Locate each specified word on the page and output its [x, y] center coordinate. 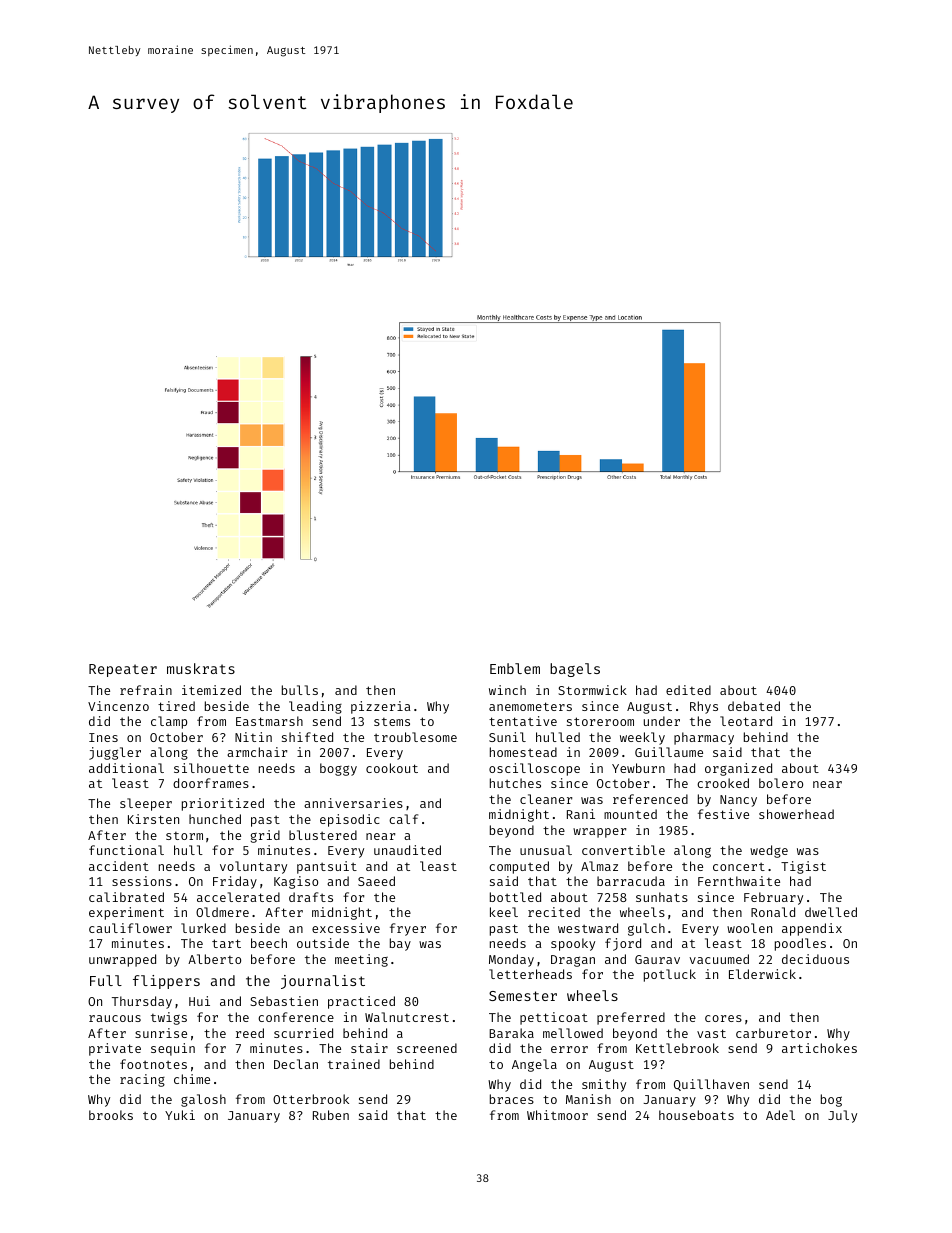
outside [323, 943]
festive [723, 814]
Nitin [253, 737]
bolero [781, 783]
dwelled [831, 912]
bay [400, 944]
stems [392, 722]
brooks [111, 1115]
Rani [581, 814]
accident [119, 866]
